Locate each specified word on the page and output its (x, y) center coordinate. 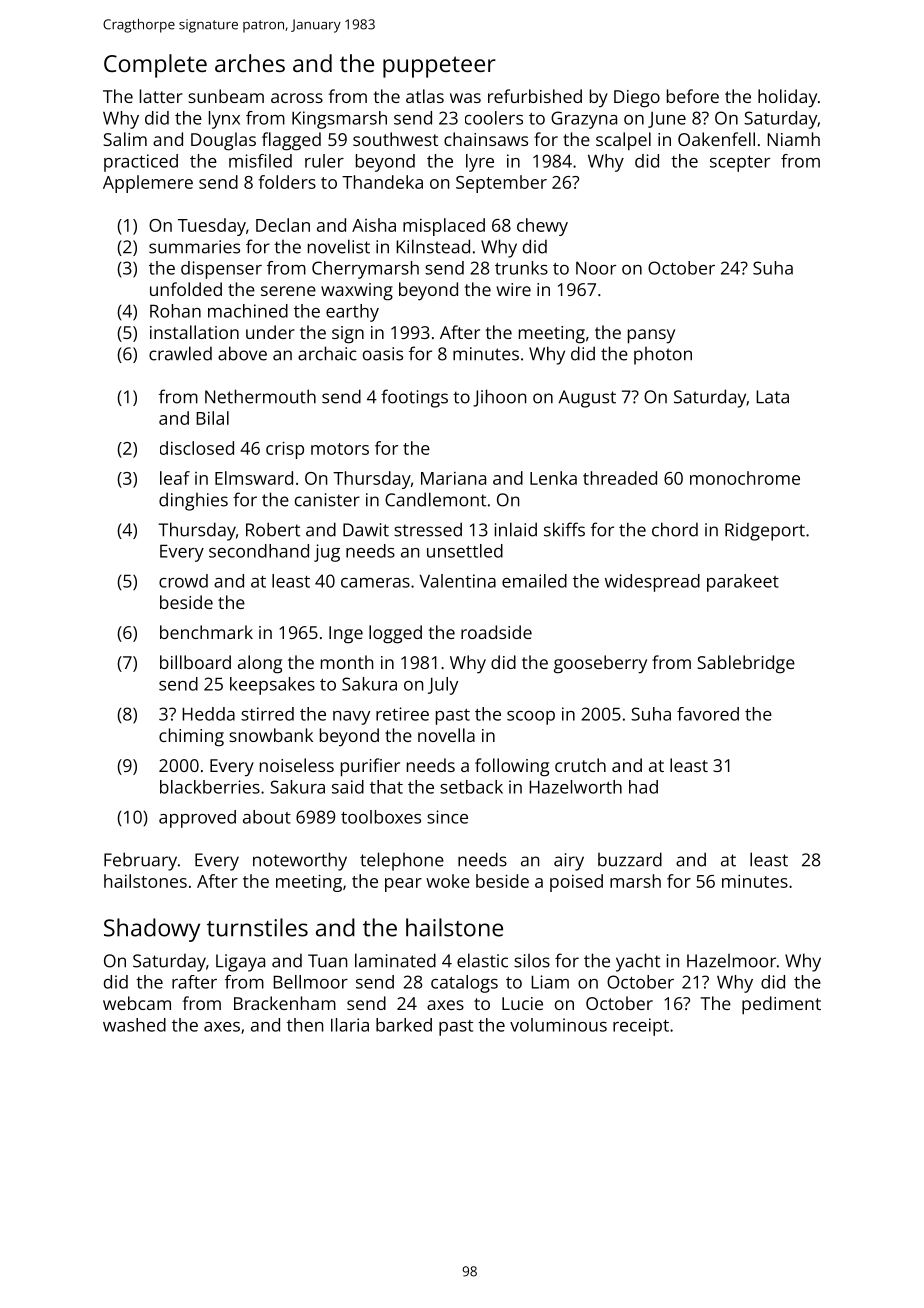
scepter (740, 164)
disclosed (197, 448)
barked (404, 1025)
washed (134, 1025)
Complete (155, 66)
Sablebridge (746, 664)
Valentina (458, 581)
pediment (781, 1005)
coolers (494, 118)
